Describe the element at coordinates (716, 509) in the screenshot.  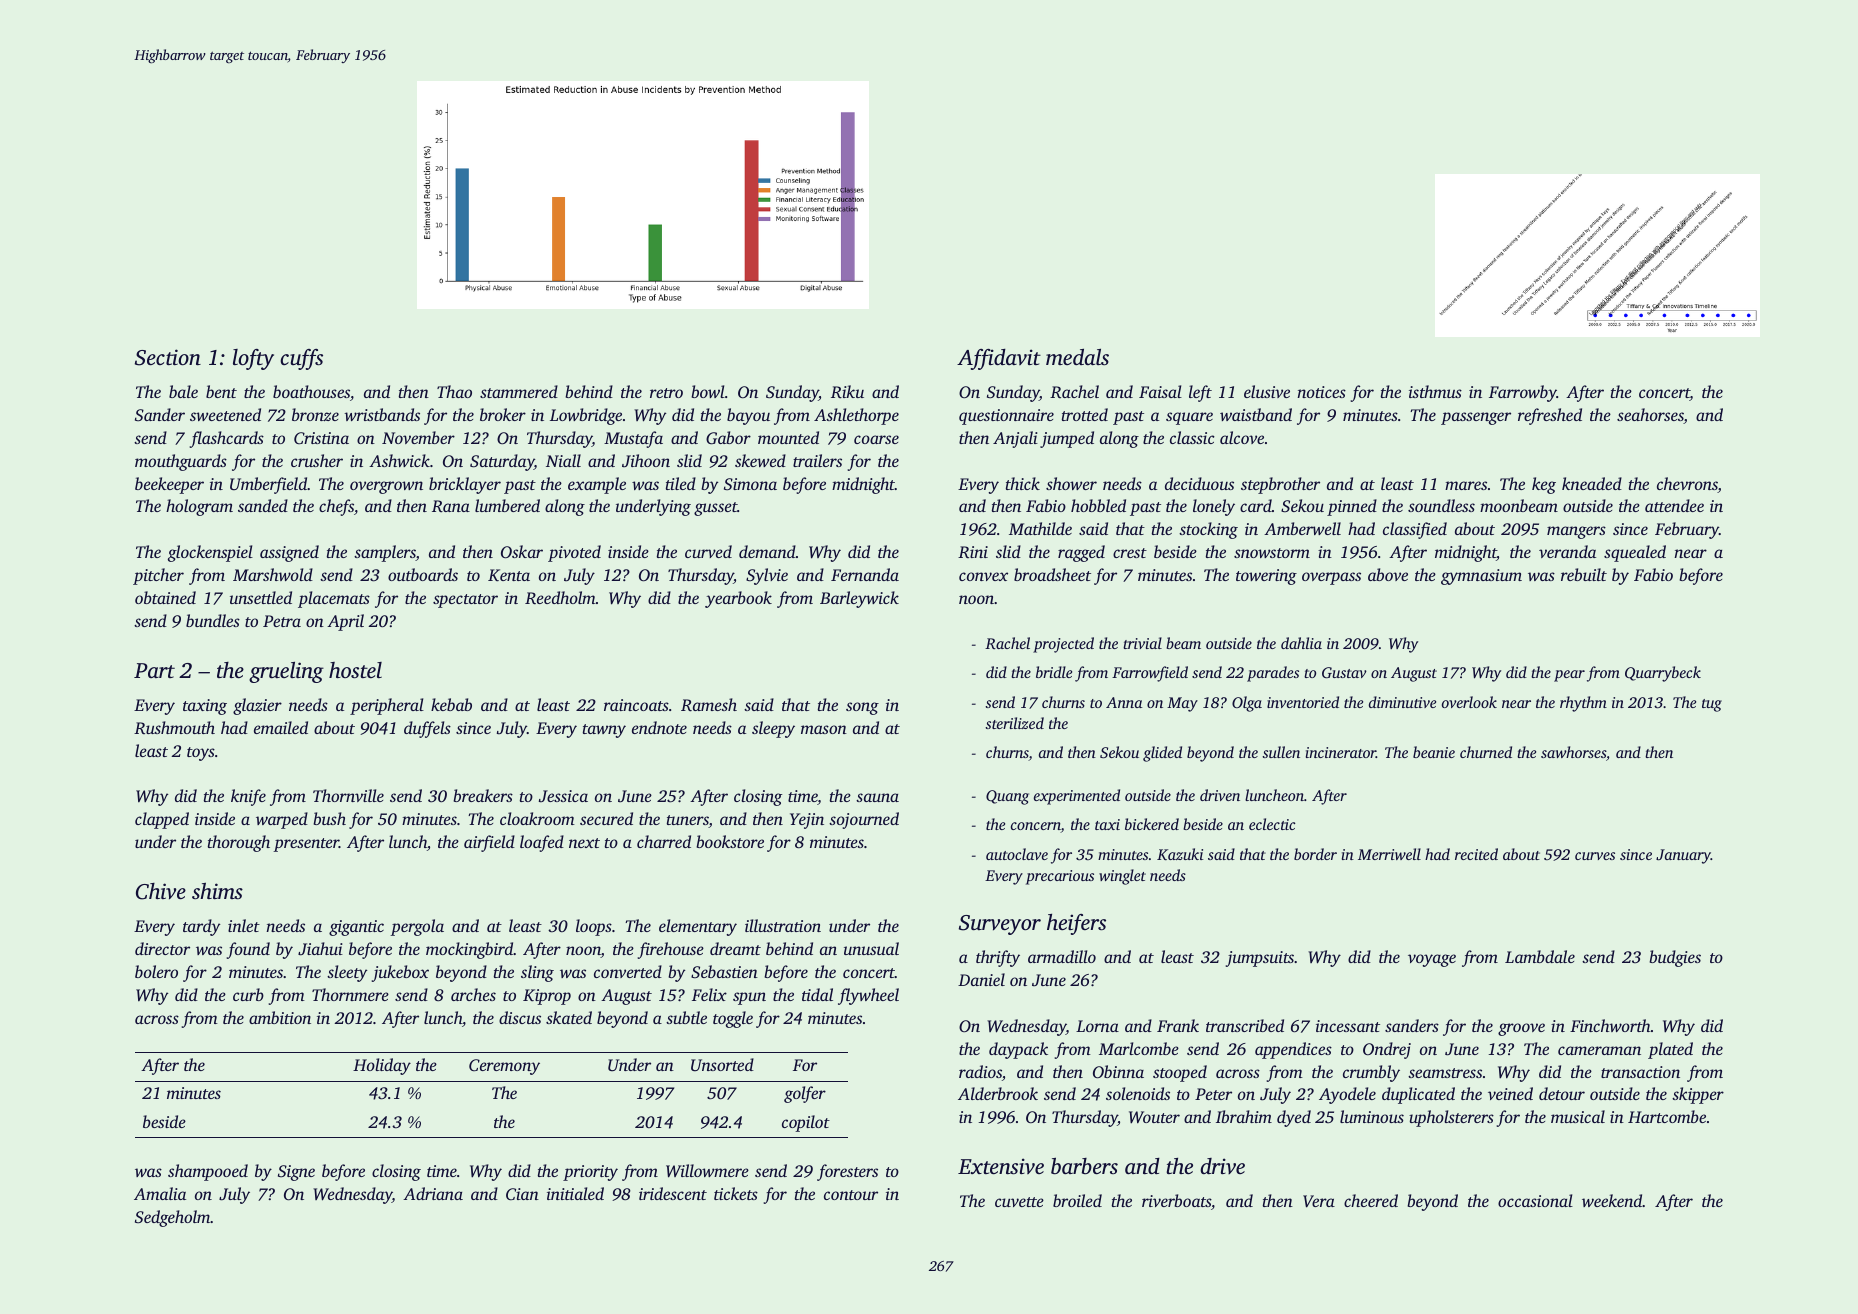
I see `gusset` at that location.
